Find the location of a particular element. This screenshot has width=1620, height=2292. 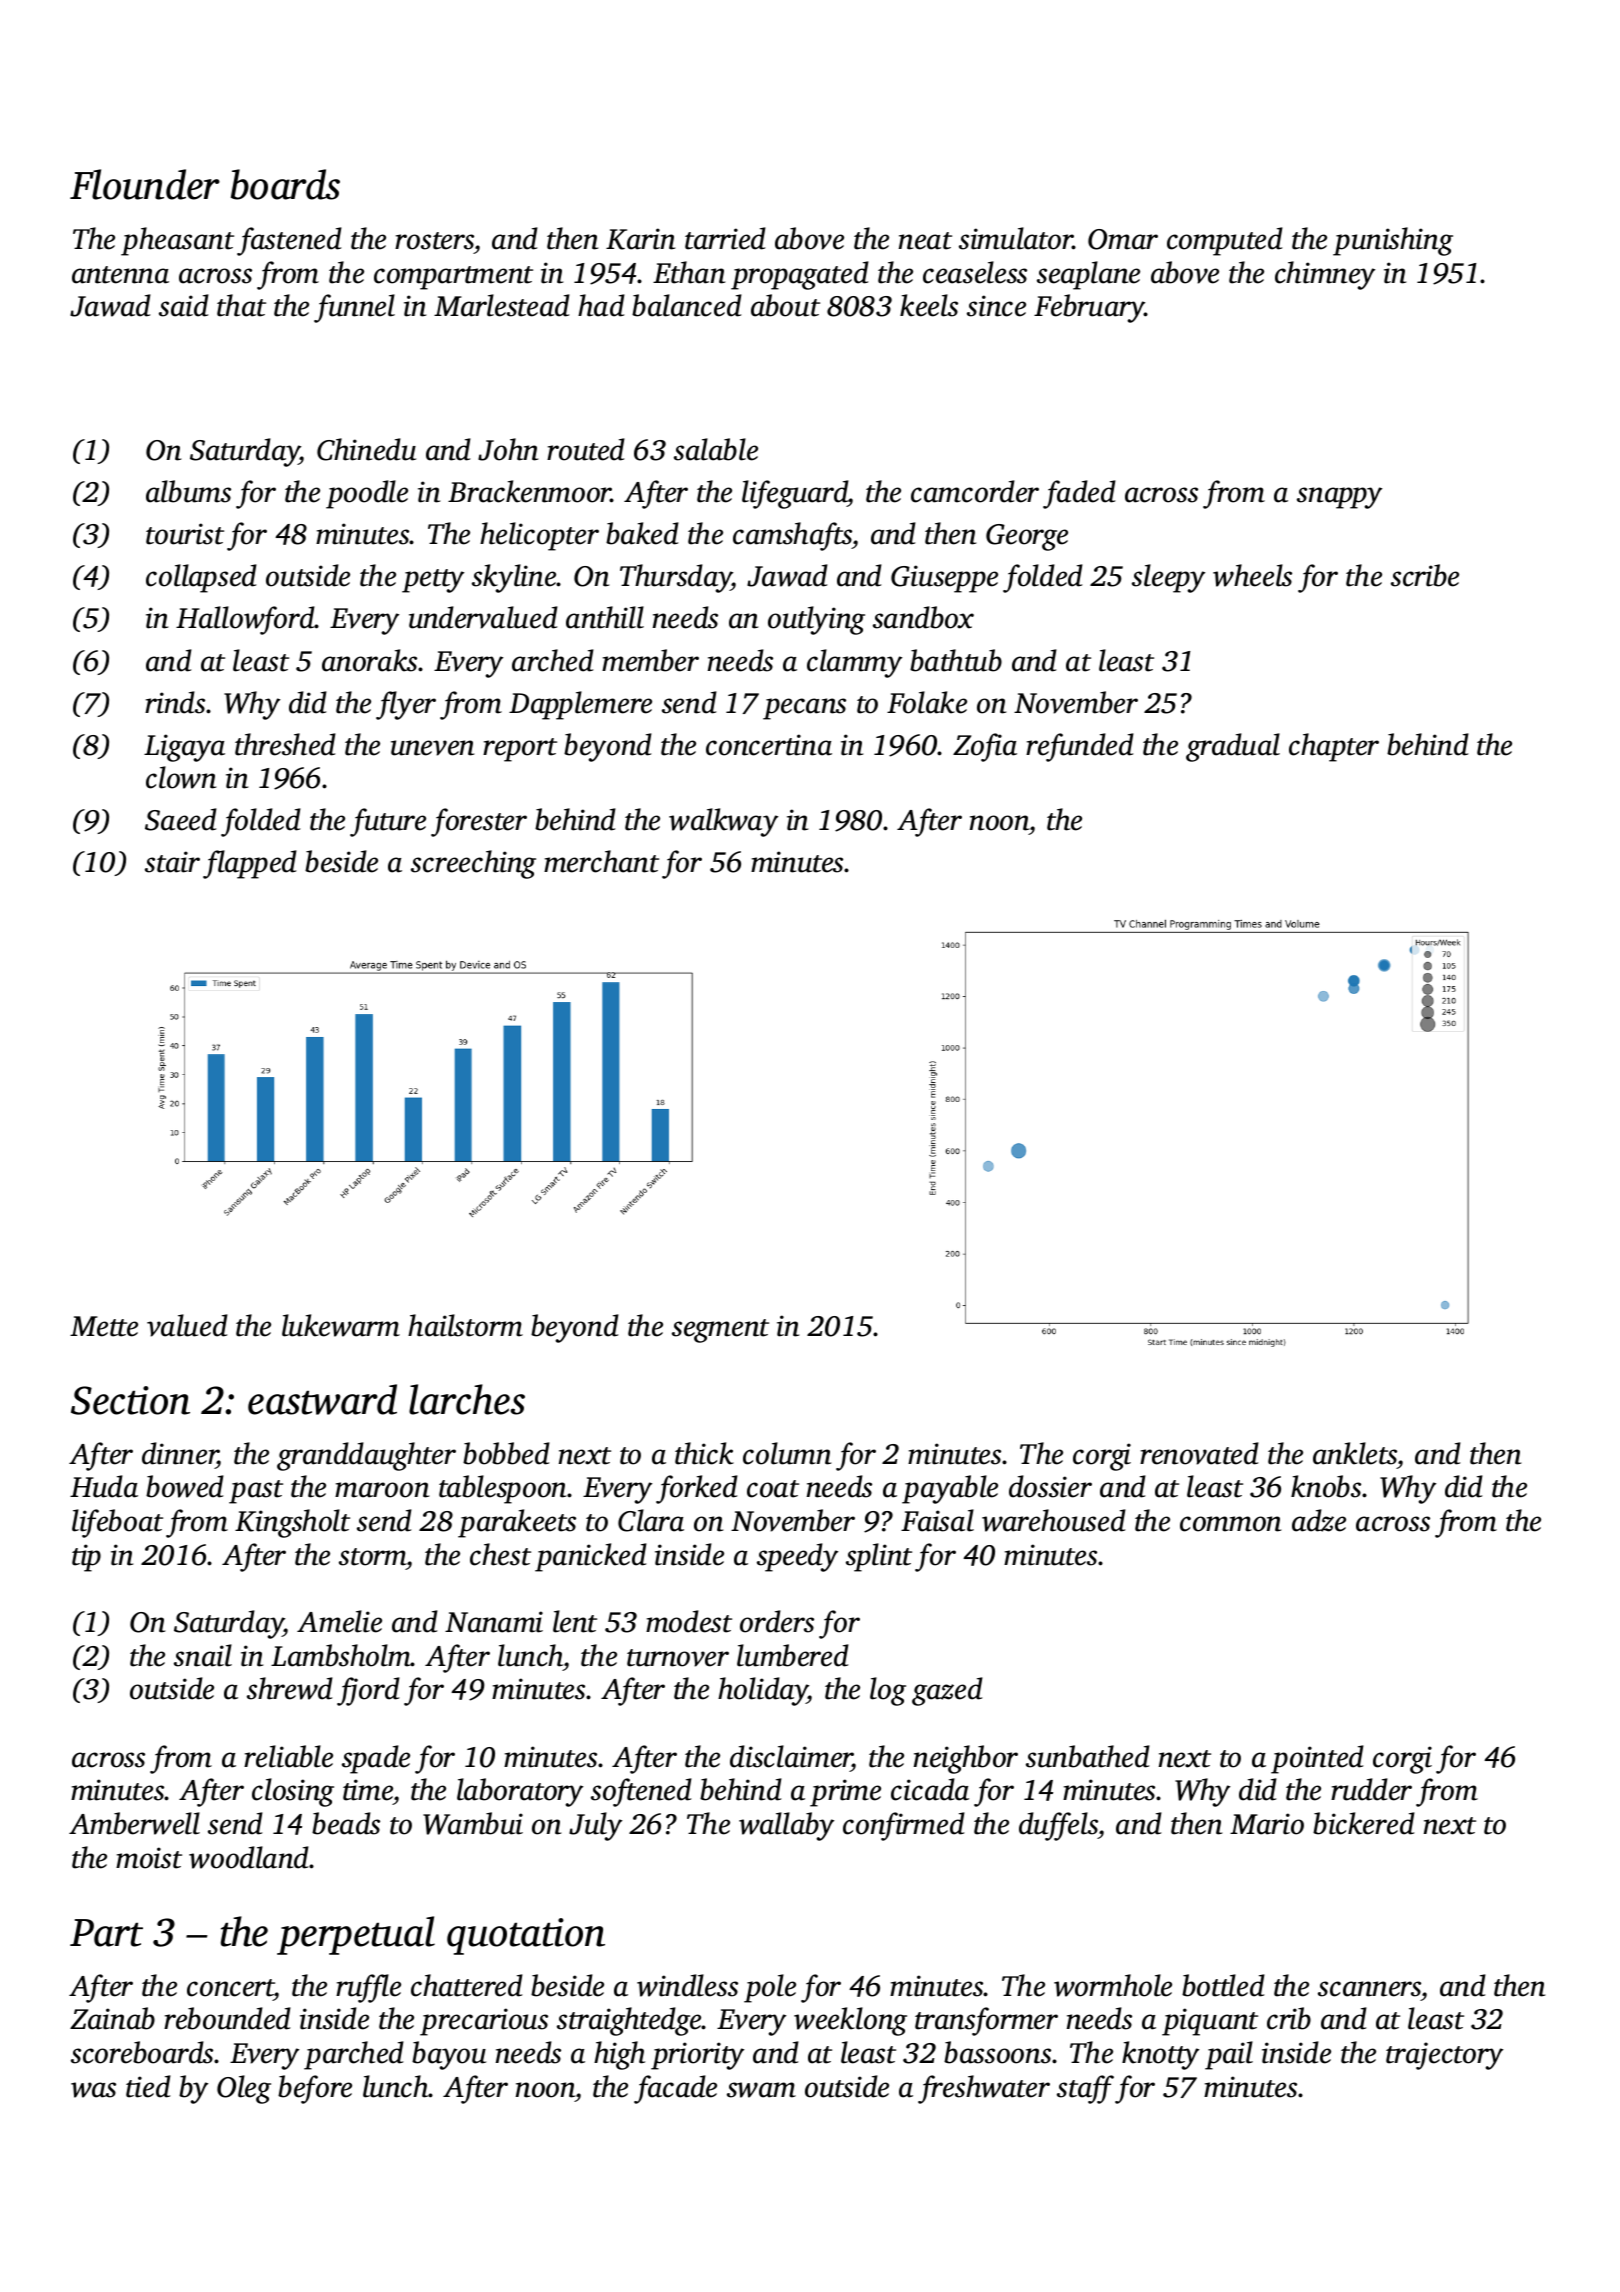

chapter is located at coordinates (1334, 747).
